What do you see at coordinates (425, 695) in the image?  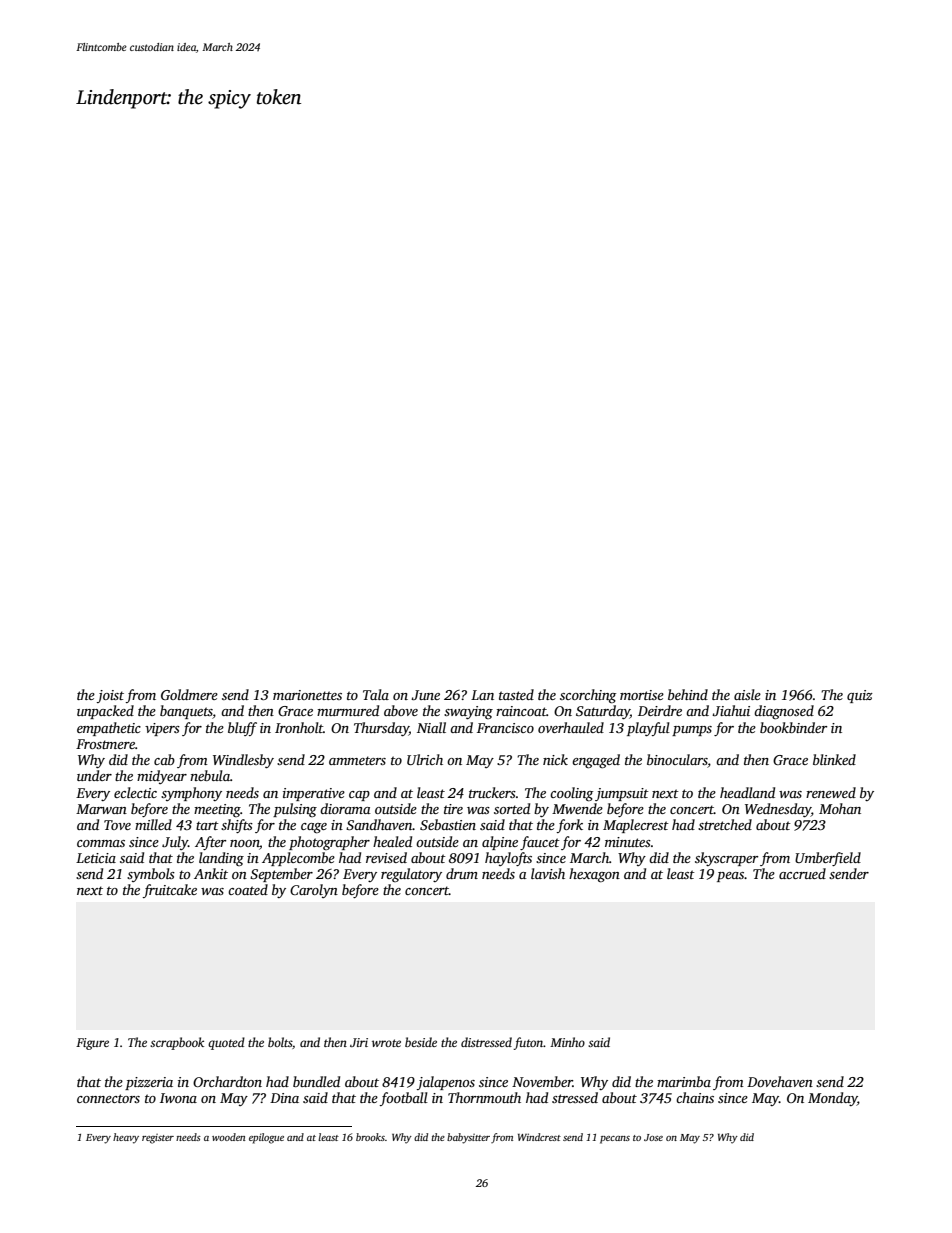 I see `June` at bounding box center [425, 695].
